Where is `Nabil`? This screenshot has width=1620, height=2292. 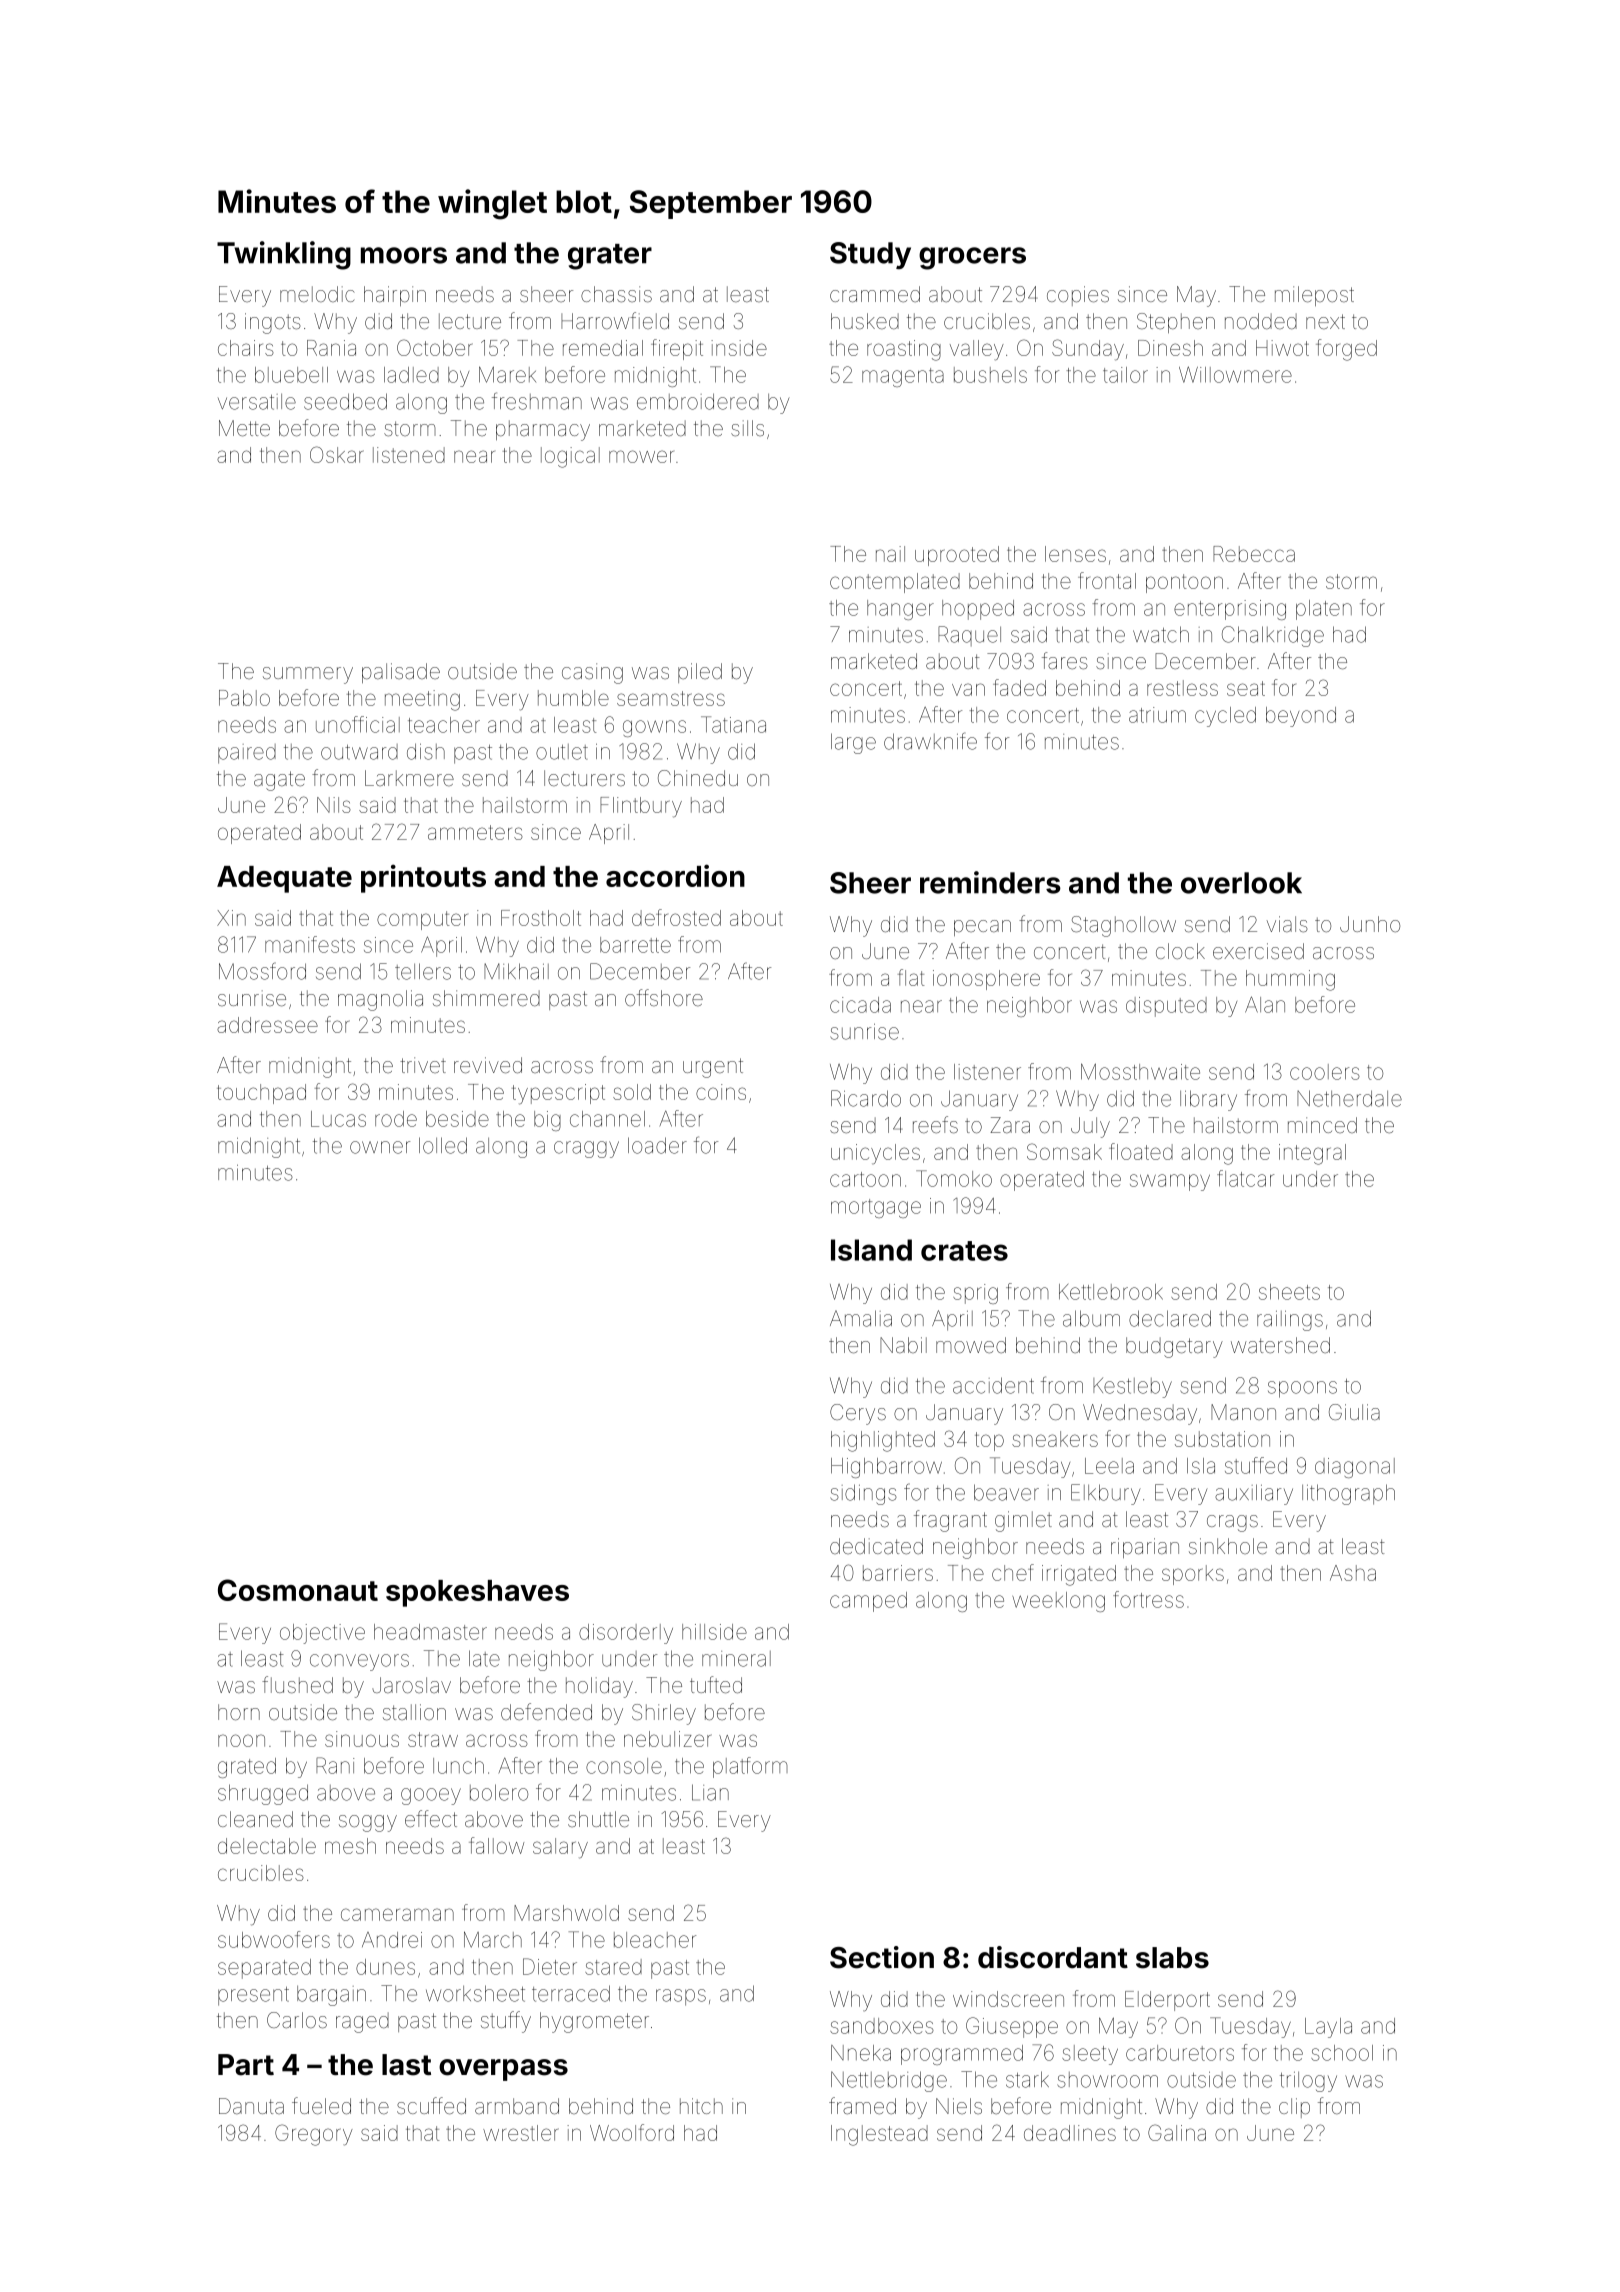
Nabil is located at coordinates (903, 1345).
